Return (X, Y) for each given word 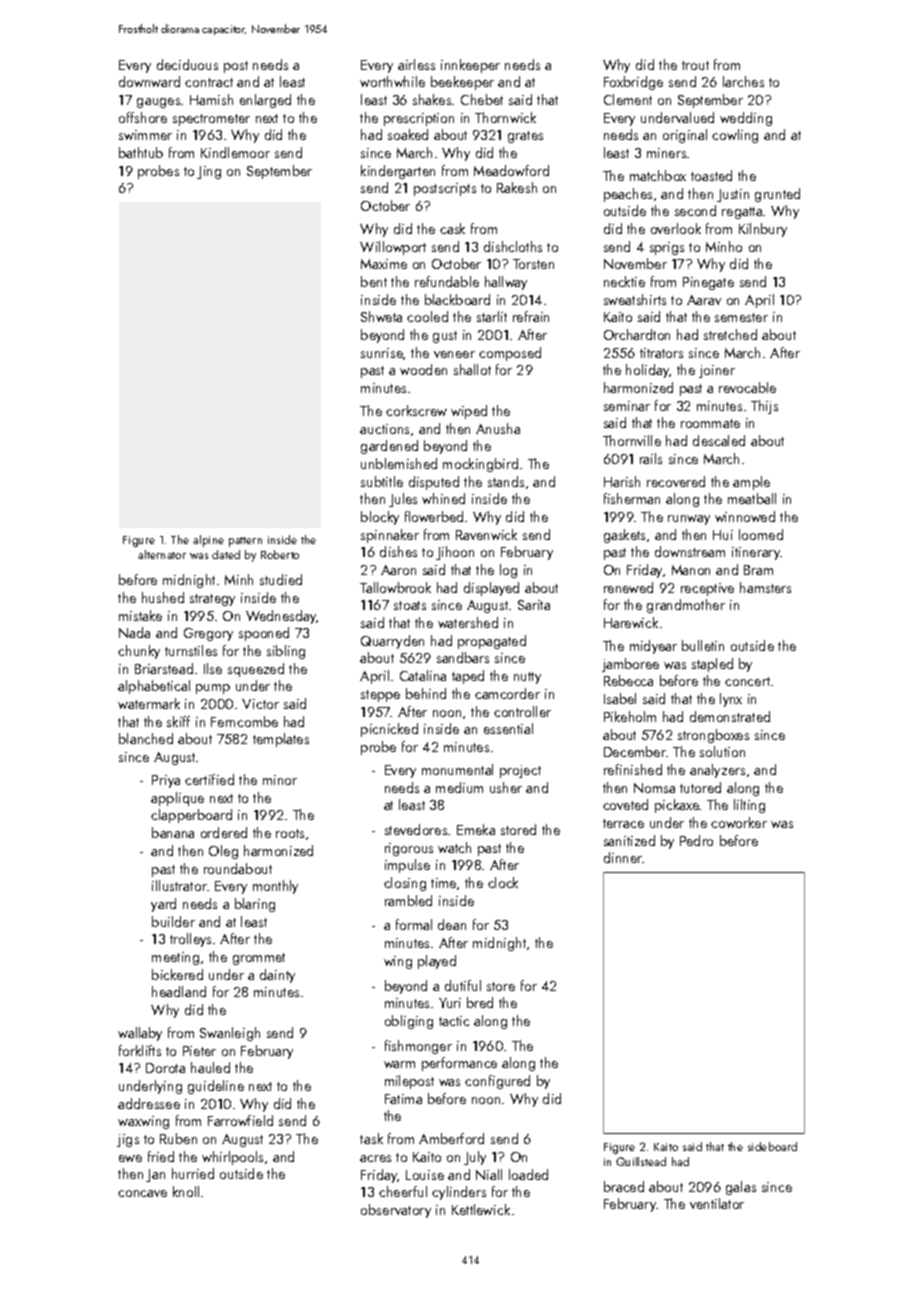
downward (149, 81)
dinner (623, 857)
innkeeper (470, 66)
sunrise (382, 353)
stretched (730, 334)
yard (163, 905)
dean (452, 924)
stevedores (416, 829)
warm (399, 1064)
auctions (384, 429)
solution (722, 751)
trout (695, 65)
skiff (178, 721)
